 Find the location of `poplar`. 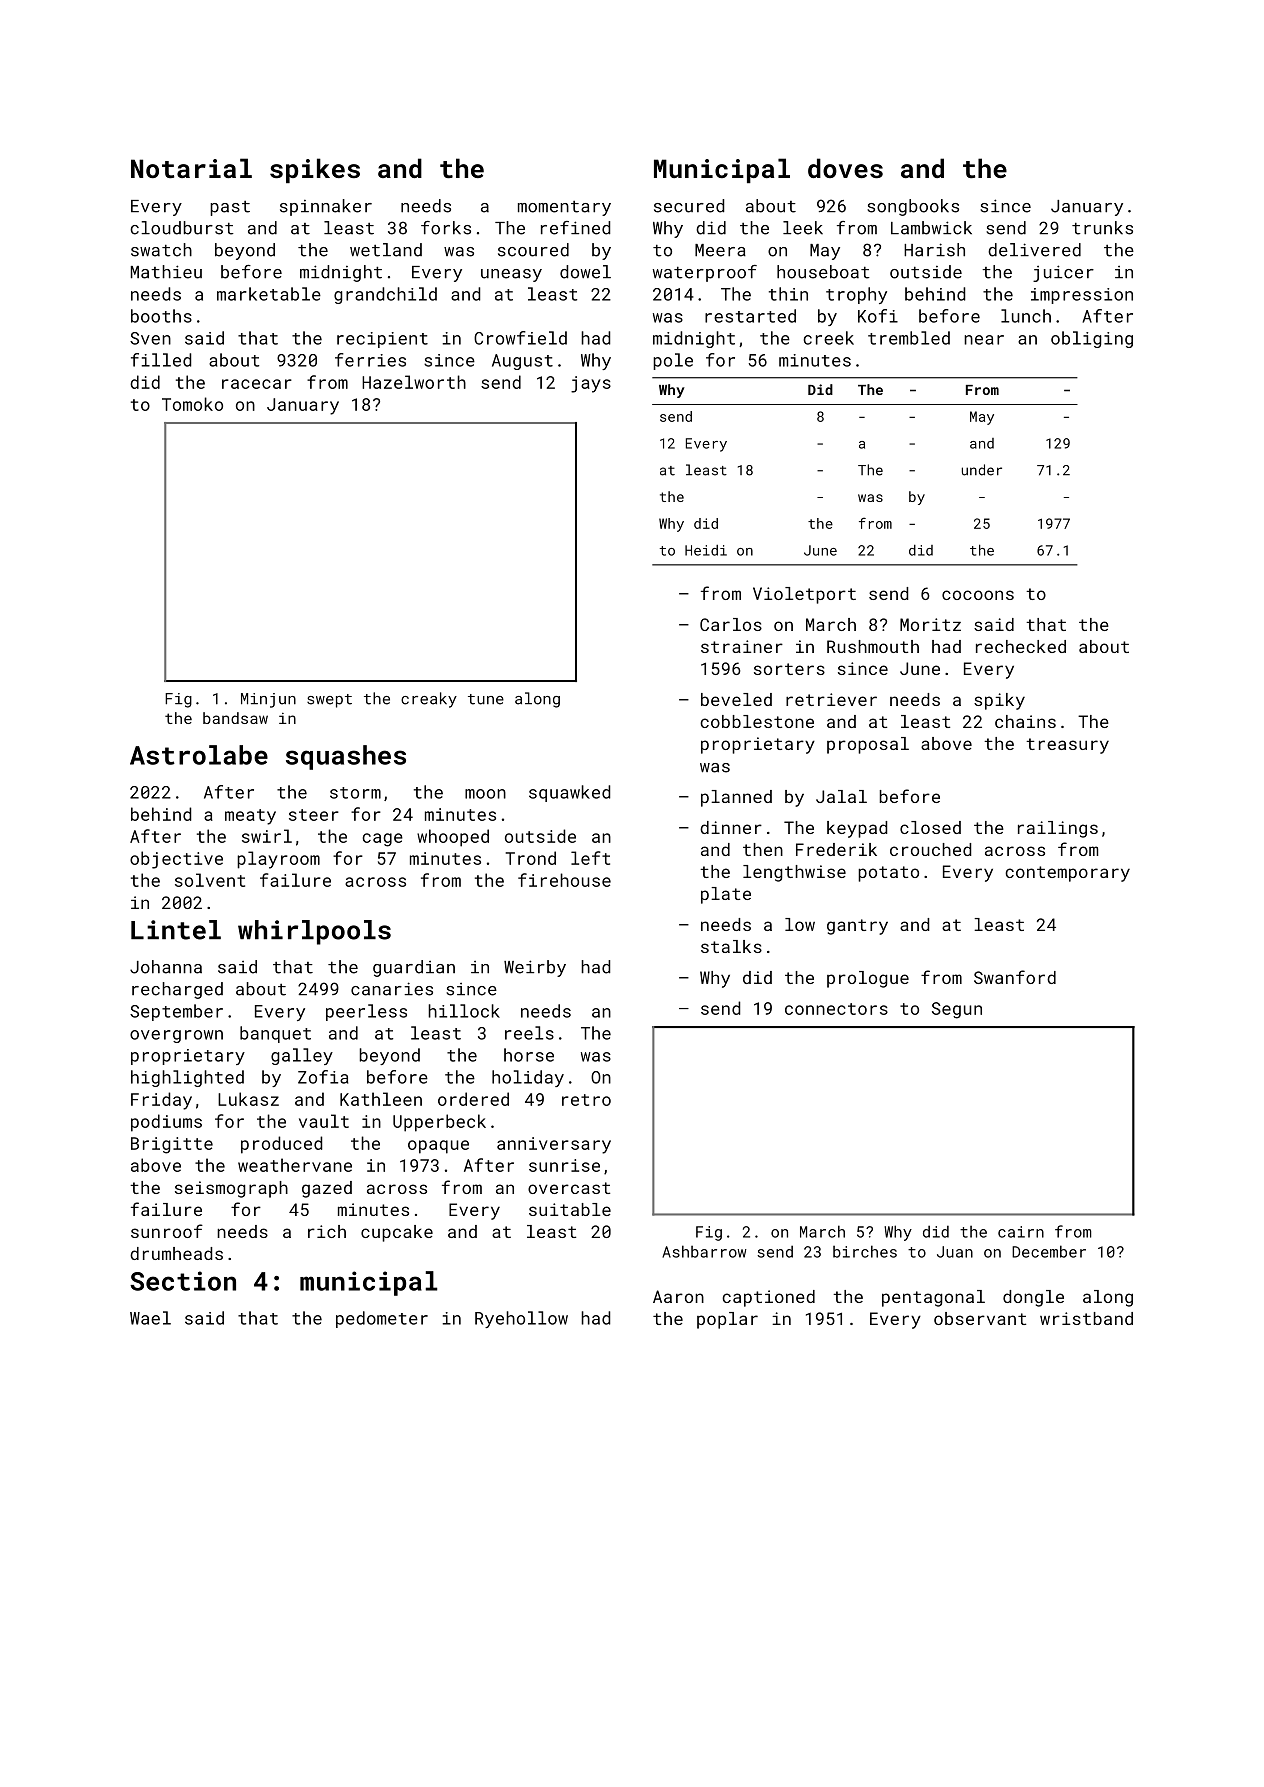

poplar is located at coordinates (727, 1320).
